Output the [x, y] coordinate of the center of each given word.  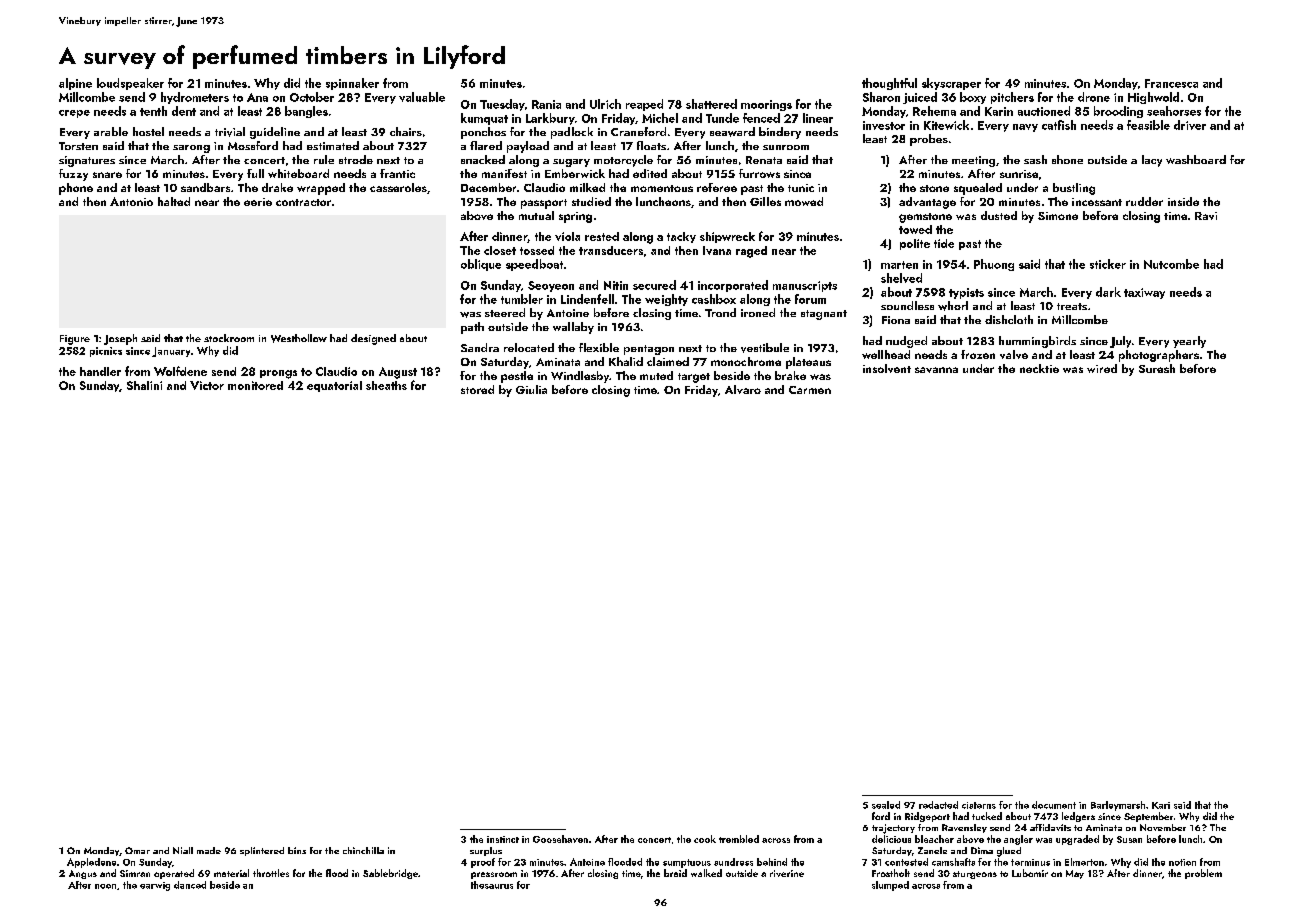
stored [477, 389]
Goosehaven [560, 839]
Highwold [1153, 98]
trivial [230, 132]
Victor [207, 385]
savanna [936, 370]
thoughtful [889, 84]
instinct [503, 839]
